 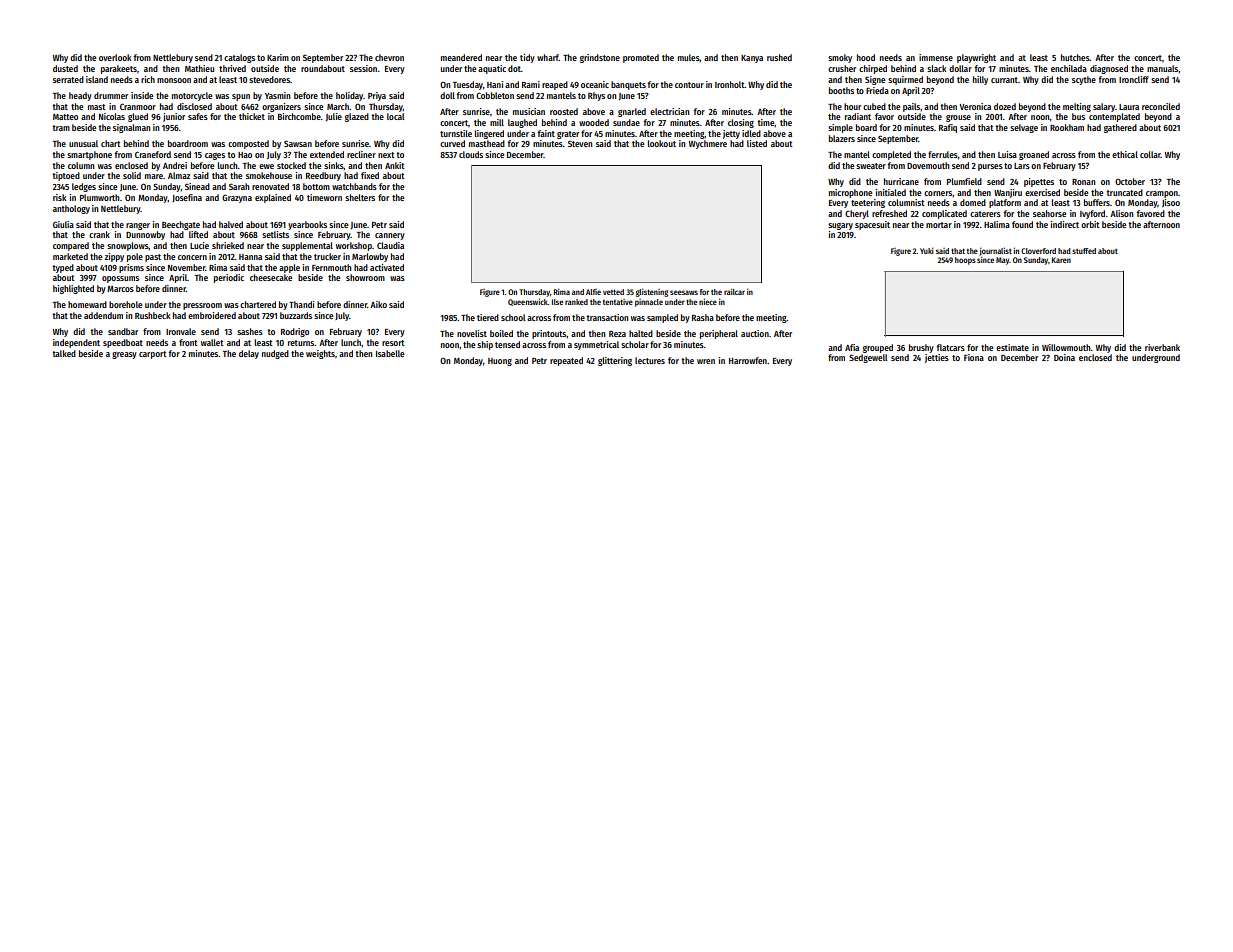 What do you see at coordinates (1061, 260) in the screenshot?
I see `Karen` at bounding box center [1061, 260].
